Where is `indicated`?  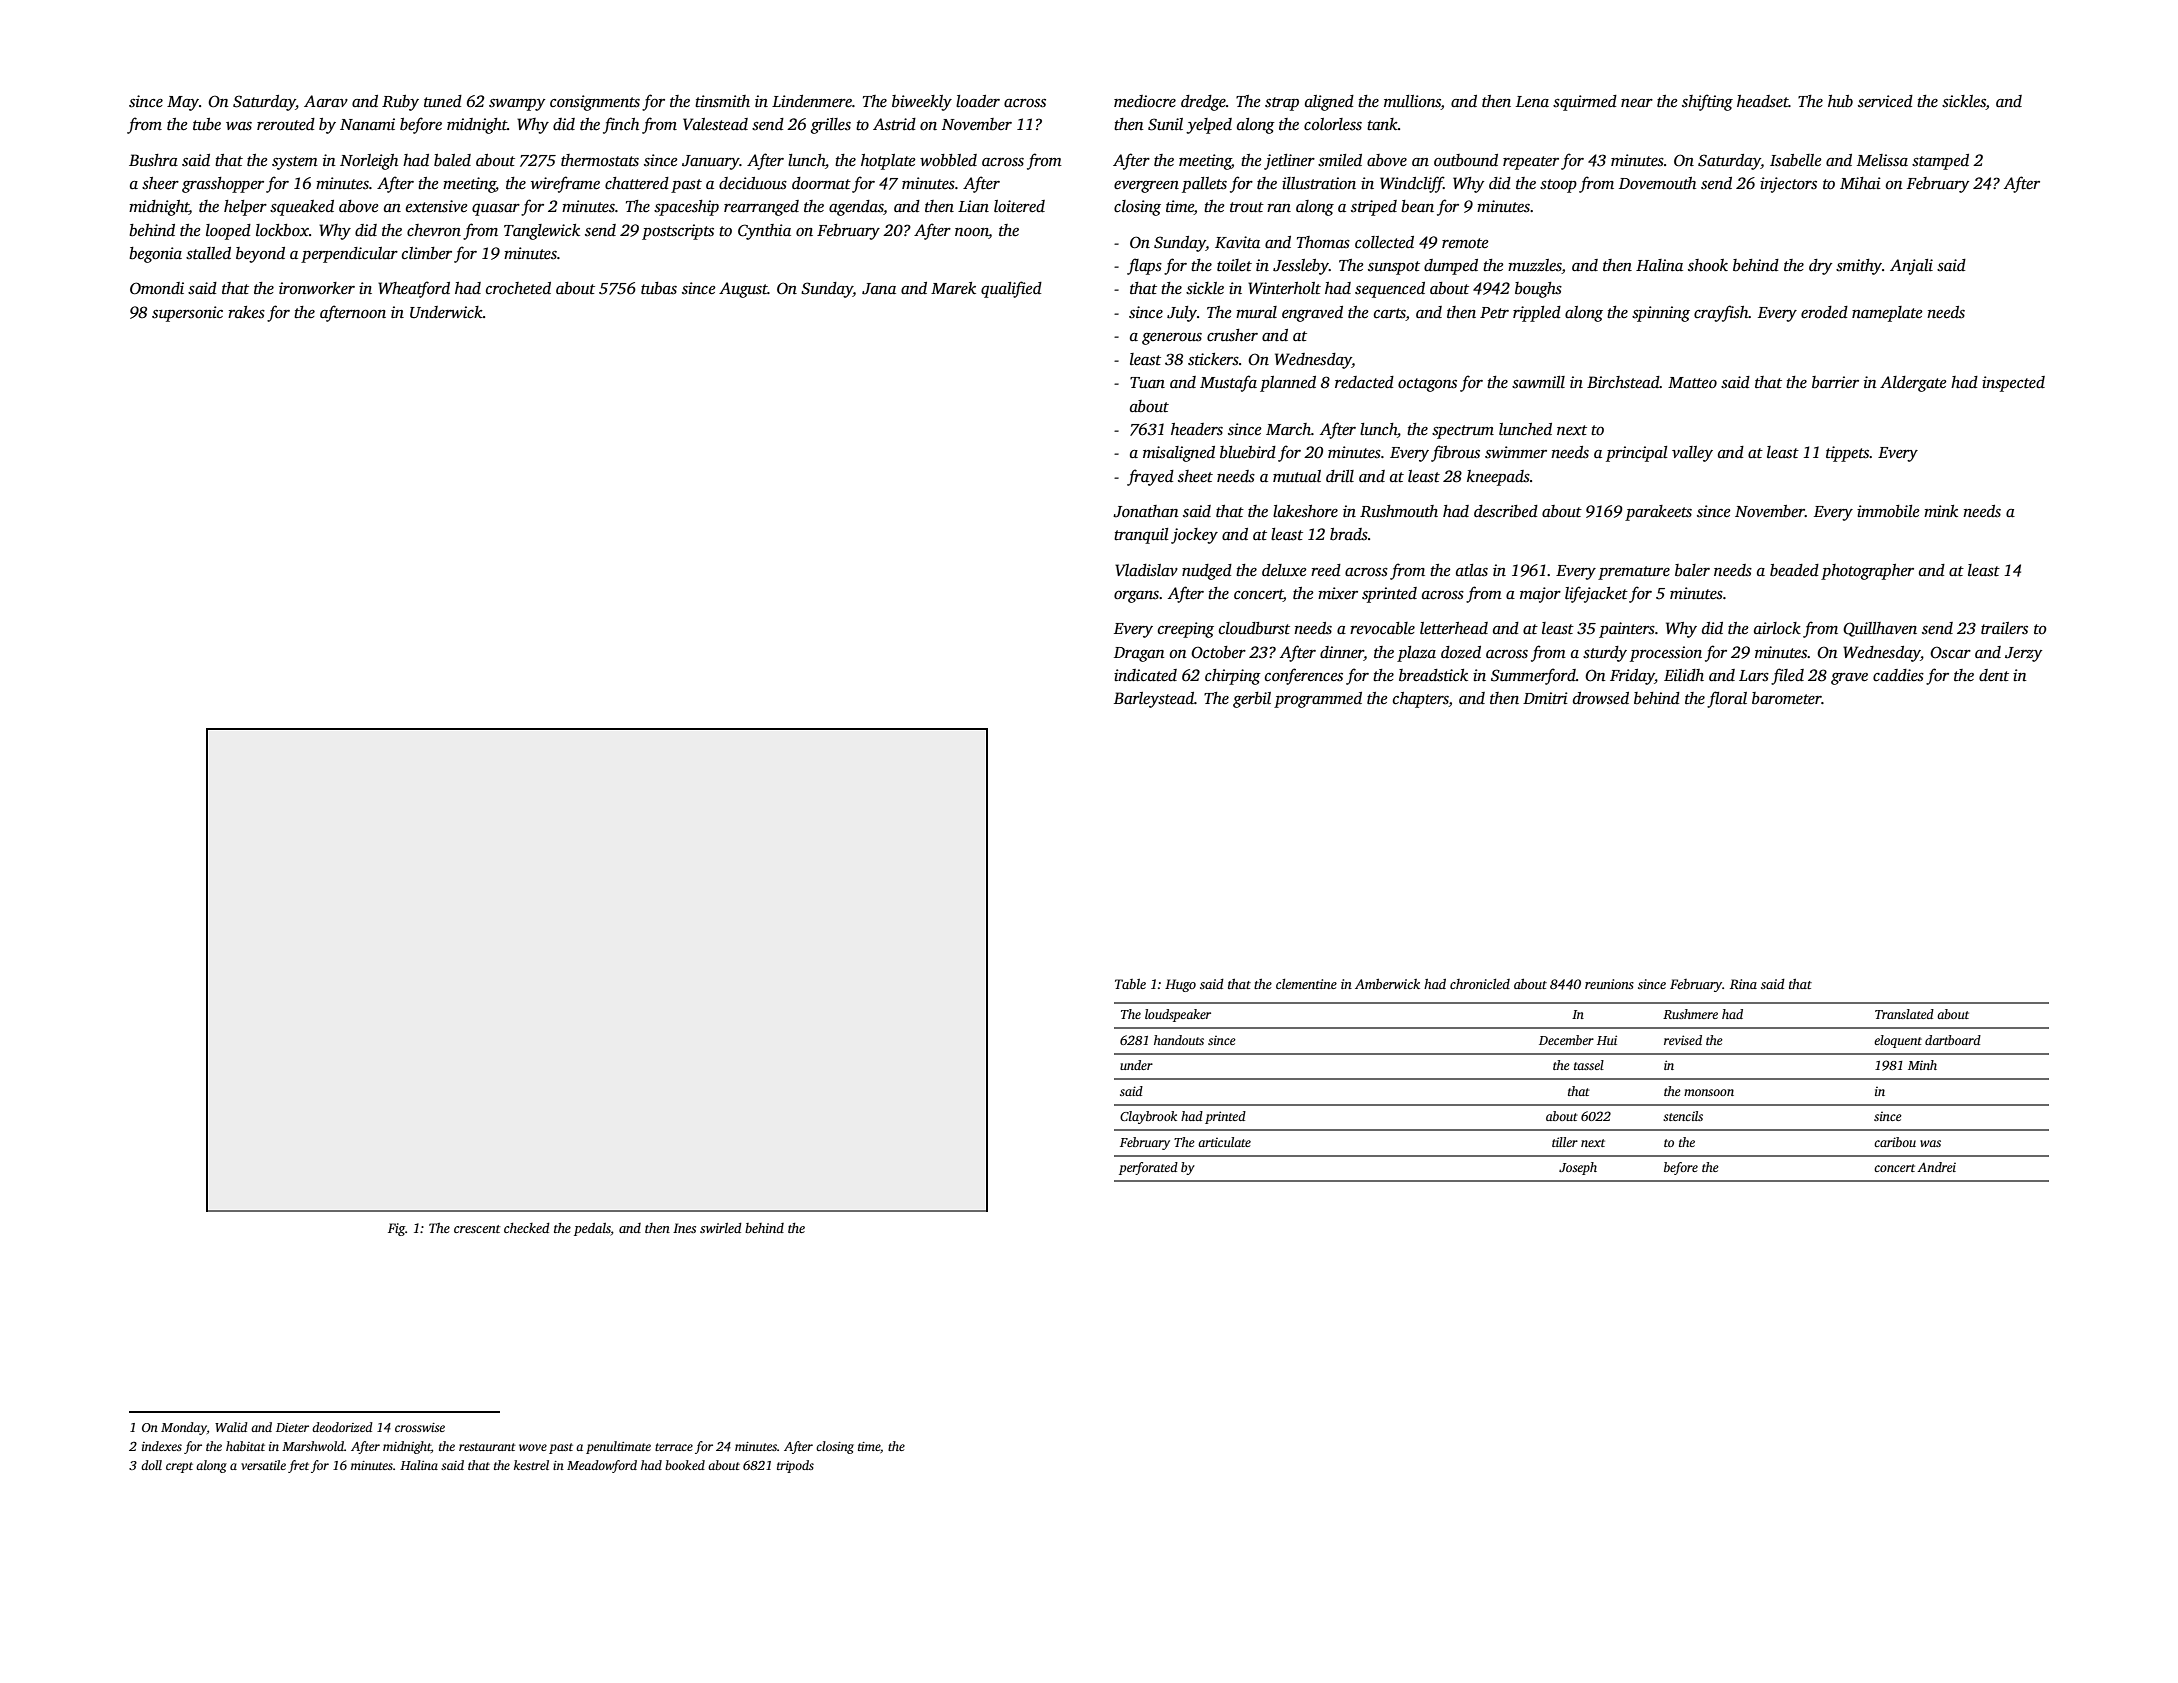
indicated is located at coordinates (1145, 675).
